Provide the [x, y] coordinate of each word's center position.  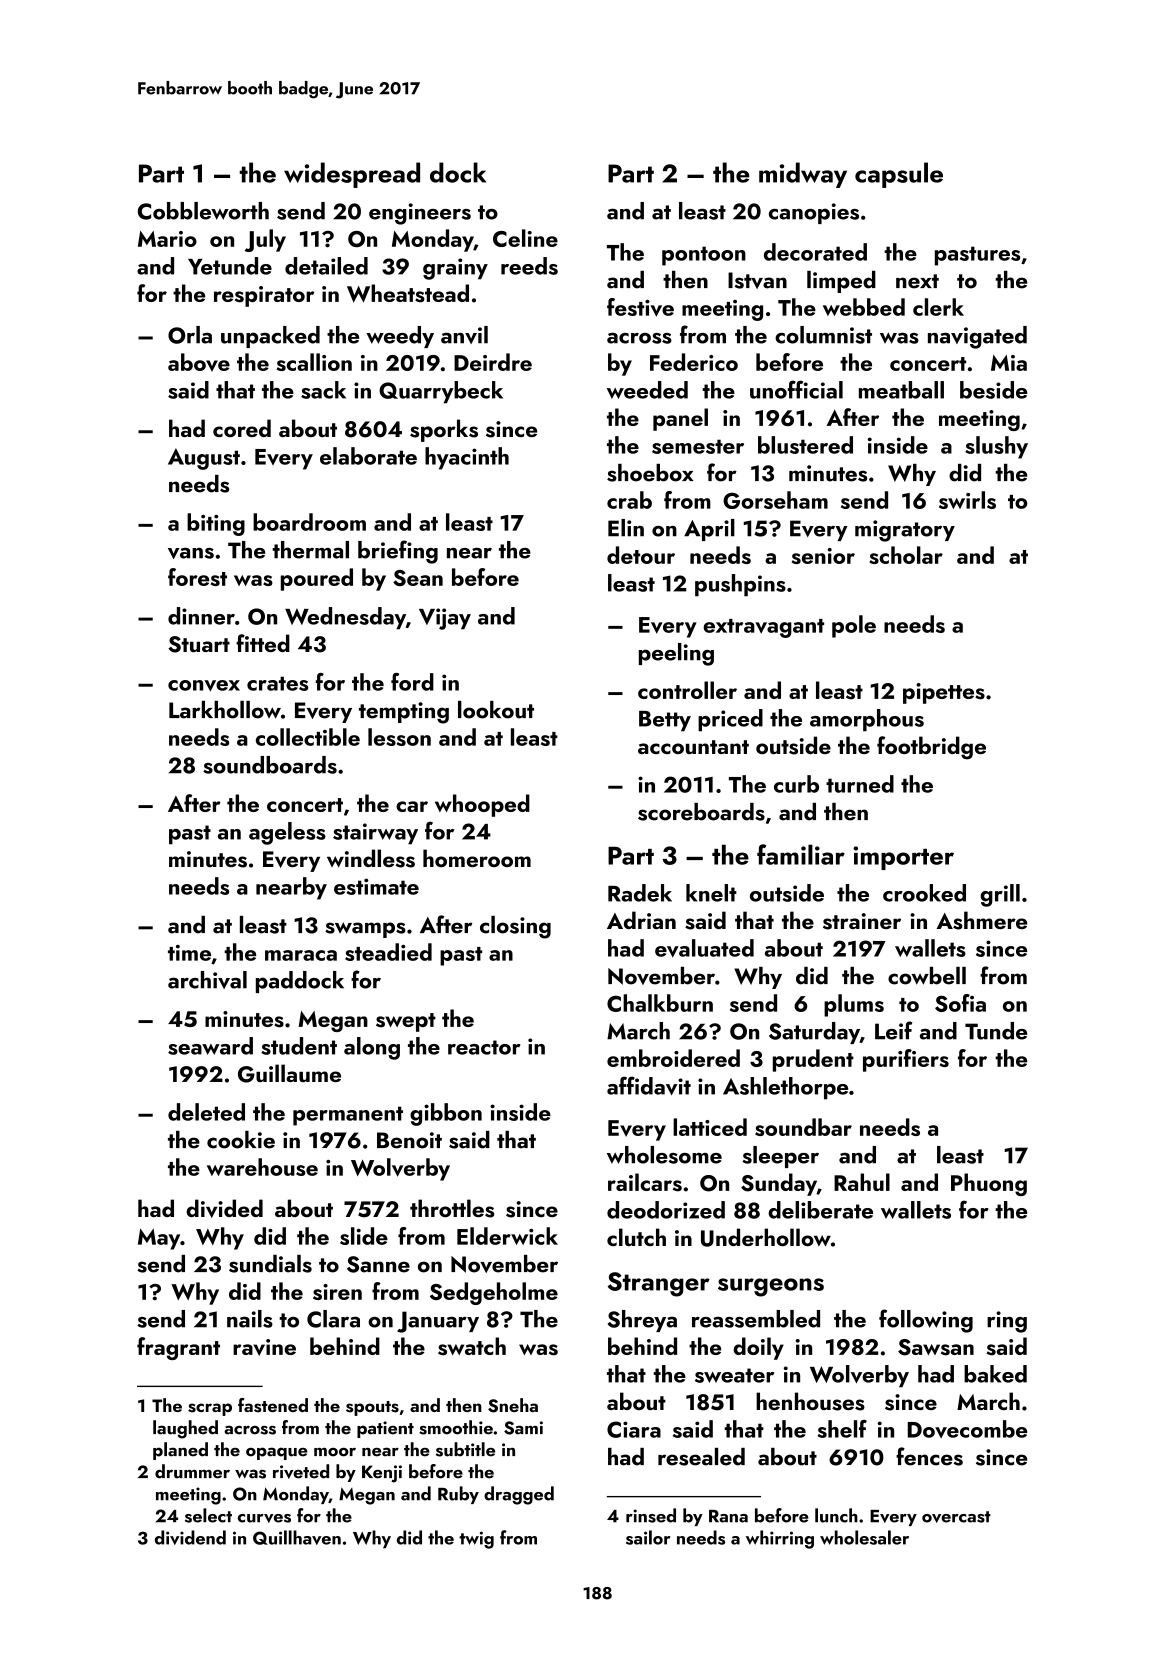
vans [191, 553]
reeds [529, 266]
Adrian [641, 920]
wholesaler [864, 1537]
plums [854, 1005]
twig [476, 1540]
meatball [901, 390]
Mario [167, 239]
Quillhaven [297, 1537]
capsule [899, 175]
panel [680, 419]
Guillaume [289, 1073]
